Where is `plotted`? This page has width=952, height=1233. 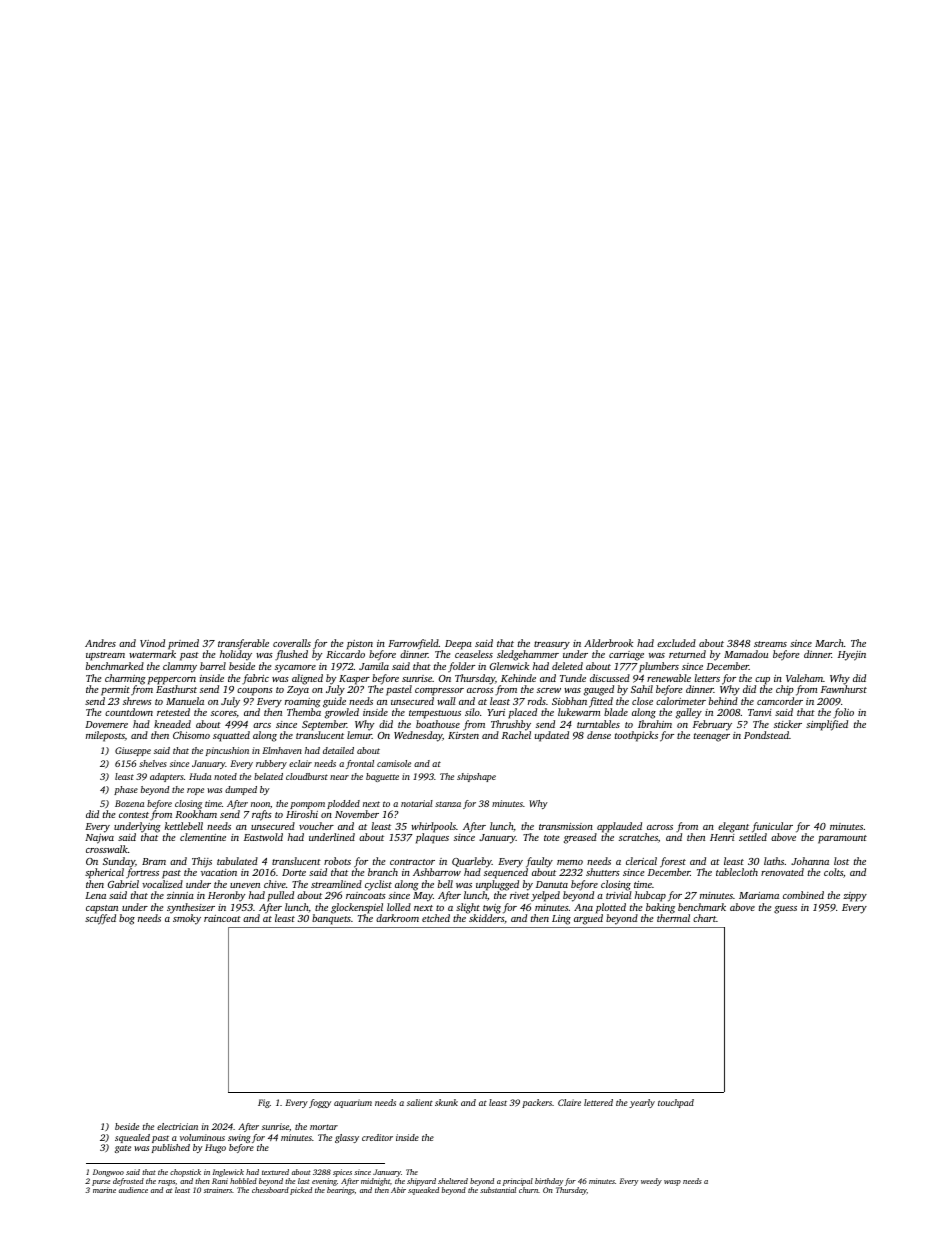 plotted is located at coordinates (611, 908).
